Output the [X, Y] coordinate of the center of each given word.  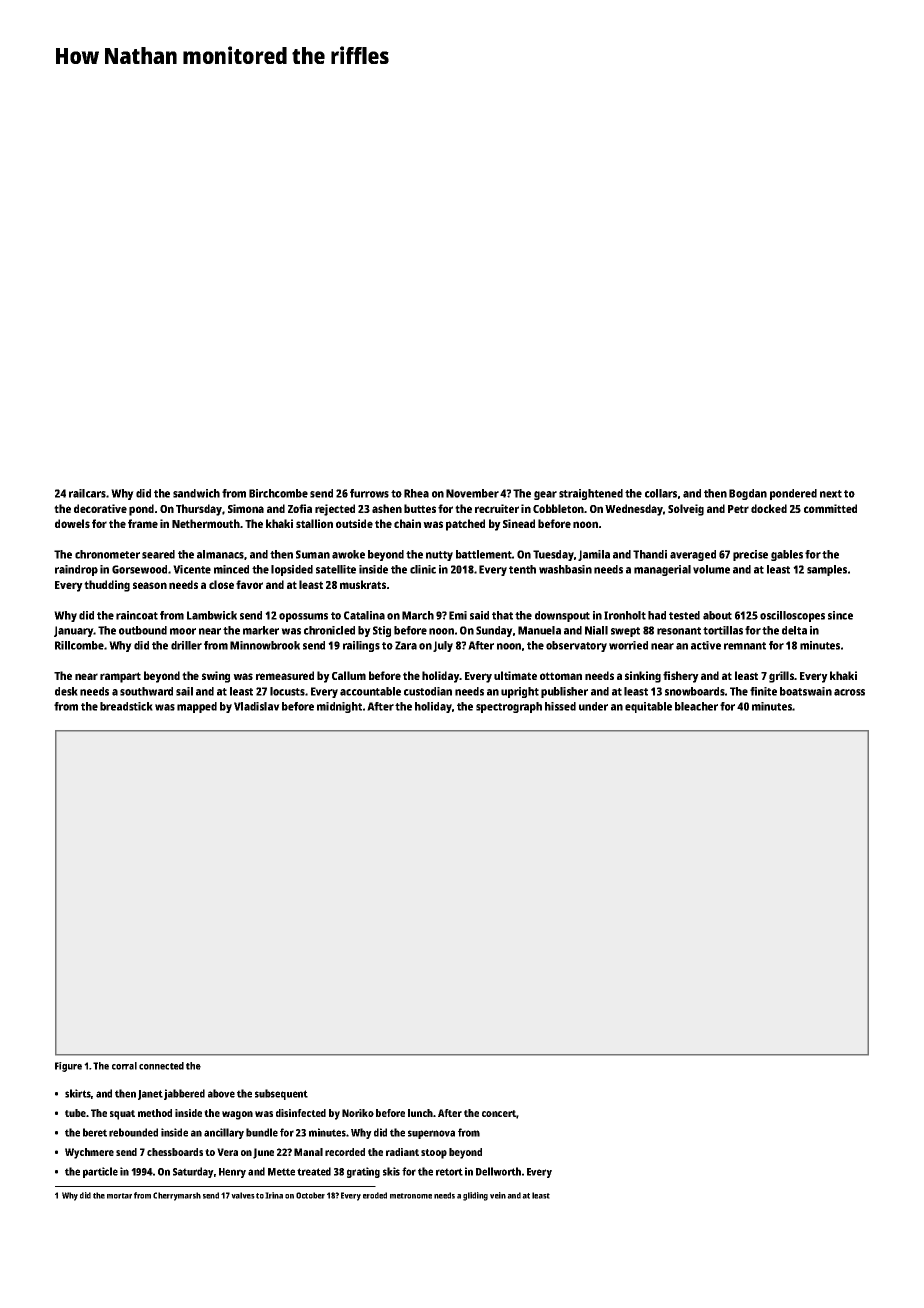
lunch [420, 1113]
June [263, 1153]
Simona [246, 508]
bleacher [696, 706]
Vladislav [257, 706]
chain [407, 523]
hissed [560, 706]
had [657, 615]
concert [499, 1113]
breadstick [126, 706]
